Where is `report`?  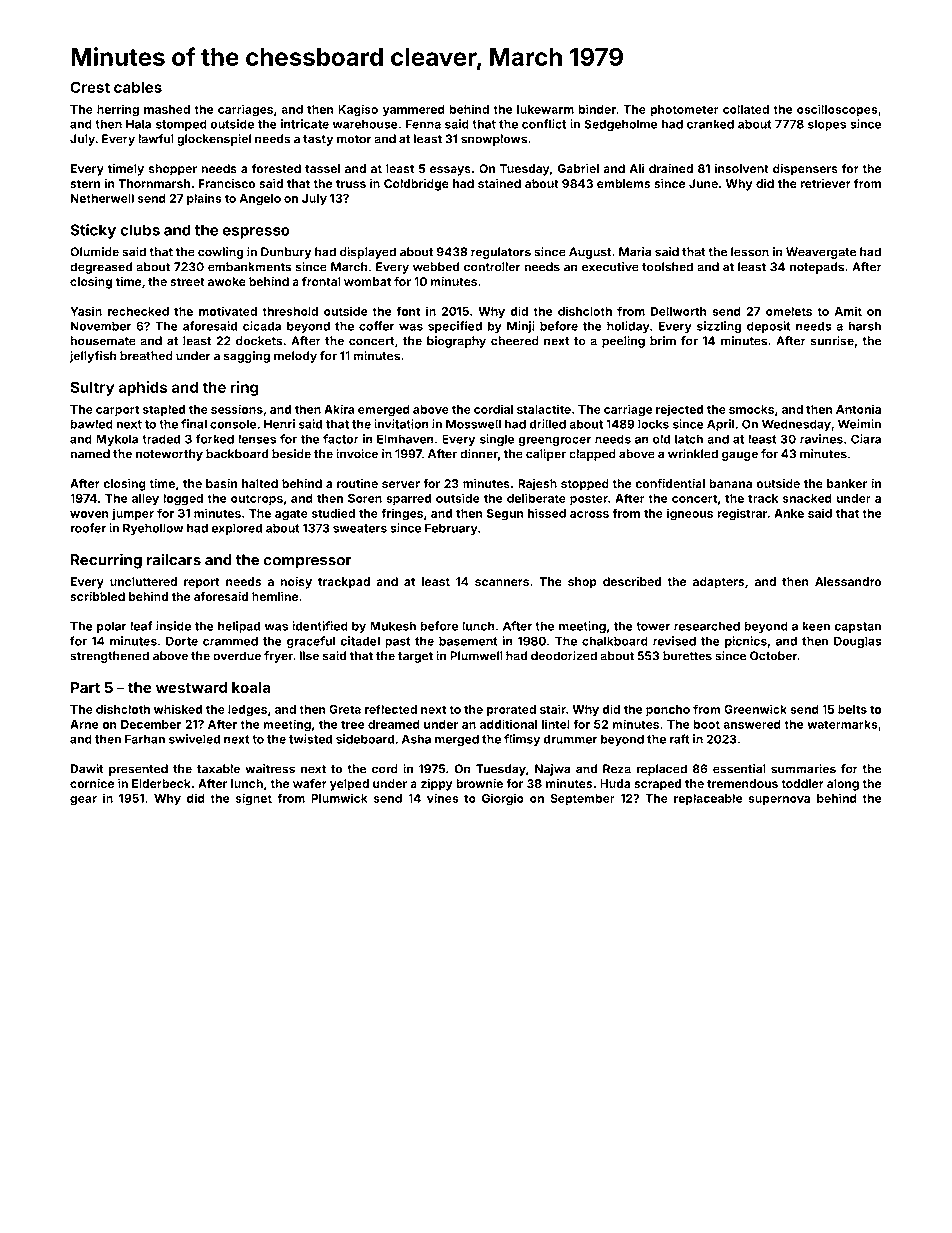 report is located at coordinates (202, 583).
